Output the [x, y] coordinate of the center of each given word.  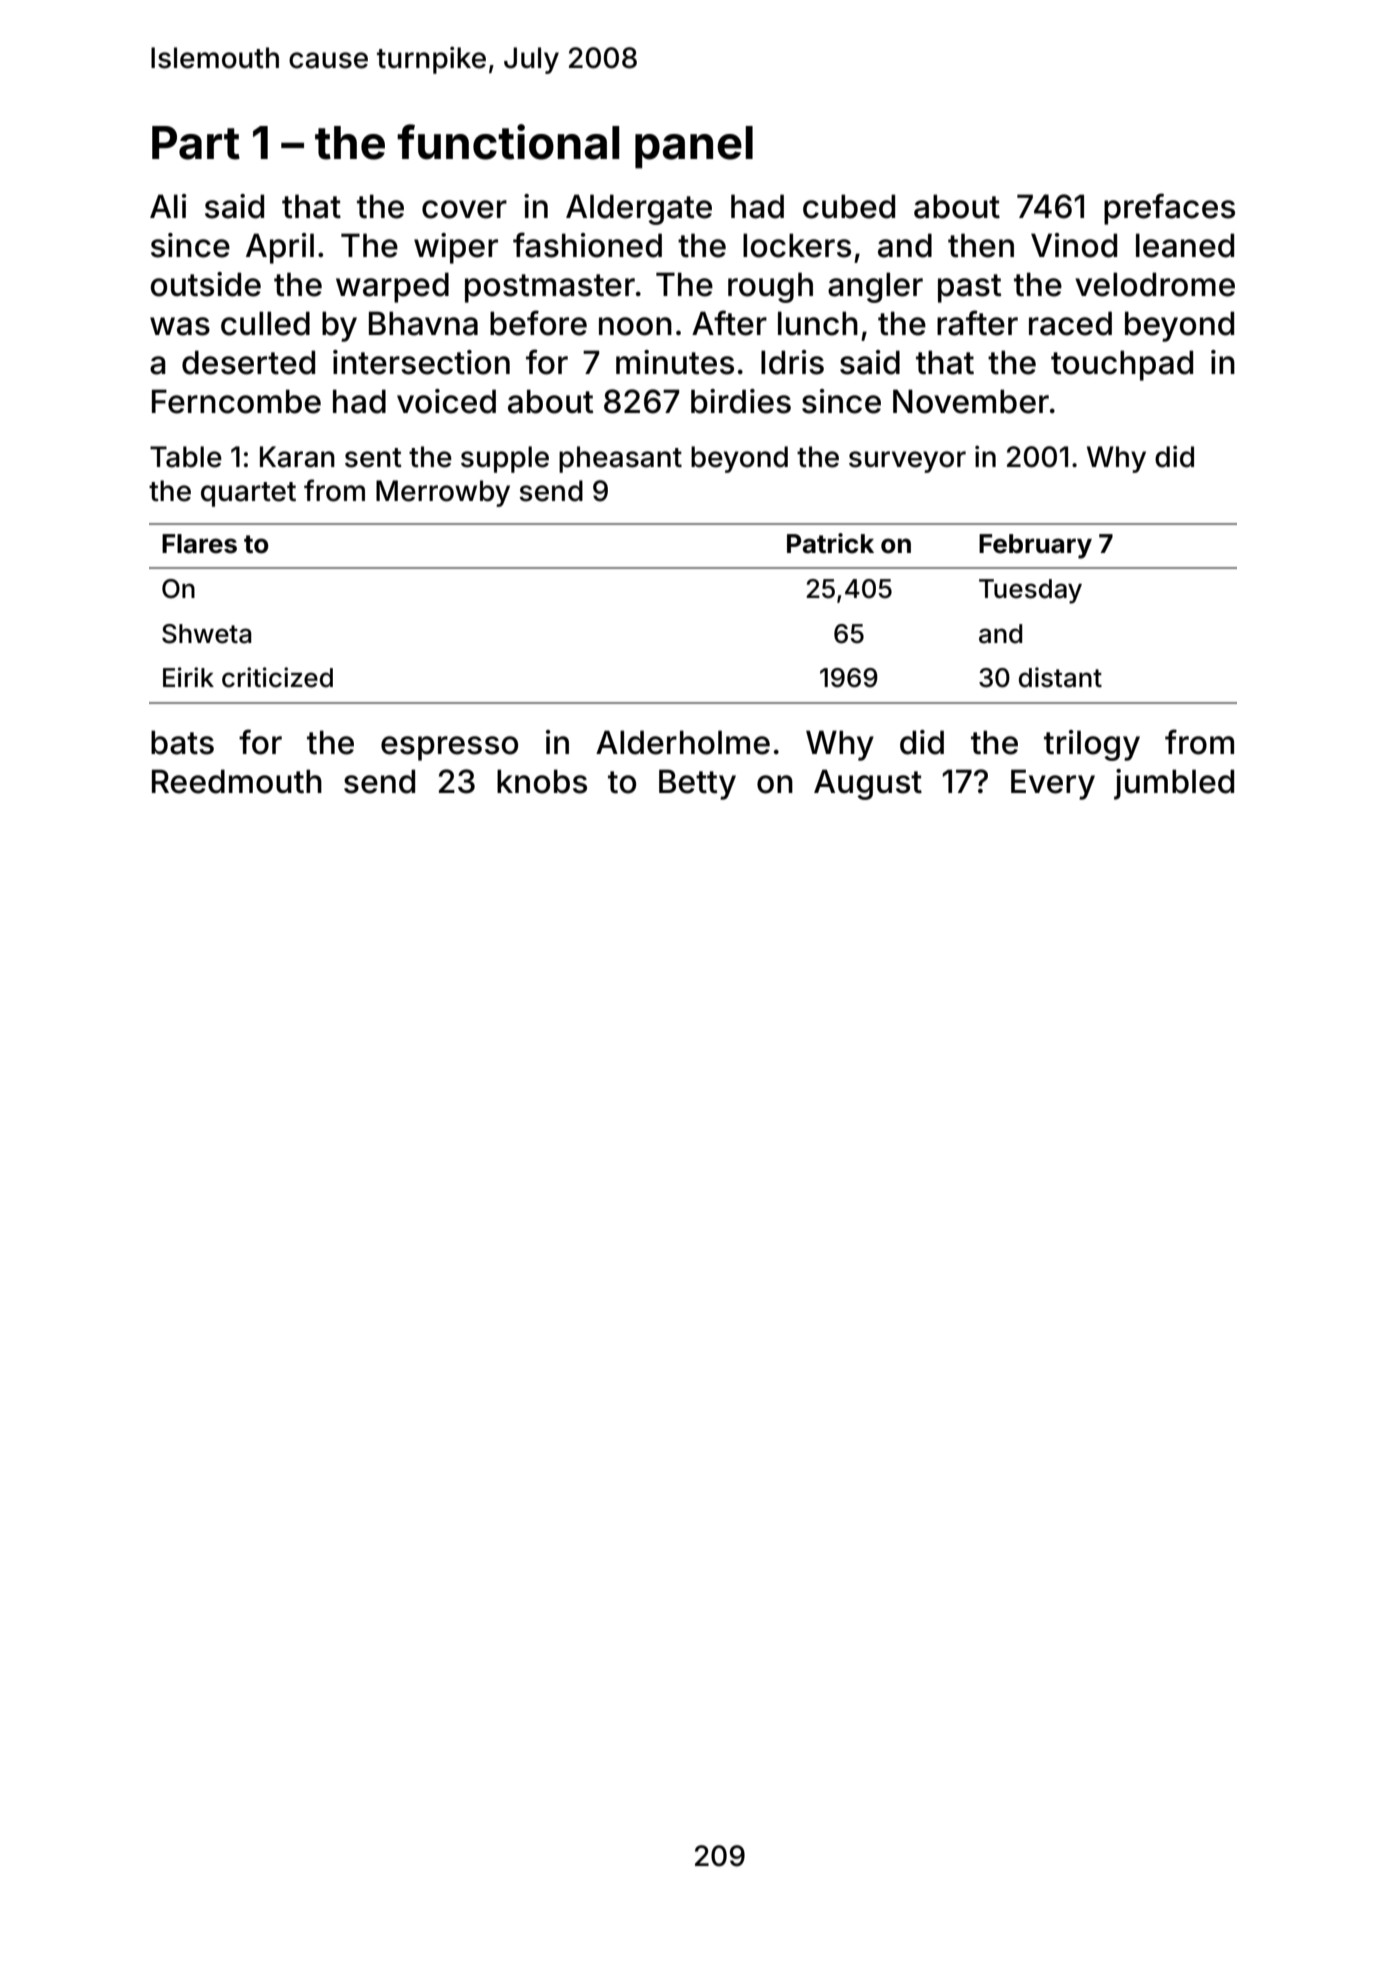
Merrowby [443, 493]
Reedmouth [237, 781]
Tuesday [1030, 591]
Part [196, 143]
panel [694, 147]
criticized [277, 677]
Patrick [830, 543]
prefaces [1169, 209]
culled [265, 323]
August [868, 784]
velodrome [1155, 284]
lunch [818, 323]
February [1035, 546]
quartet [248, 494]
